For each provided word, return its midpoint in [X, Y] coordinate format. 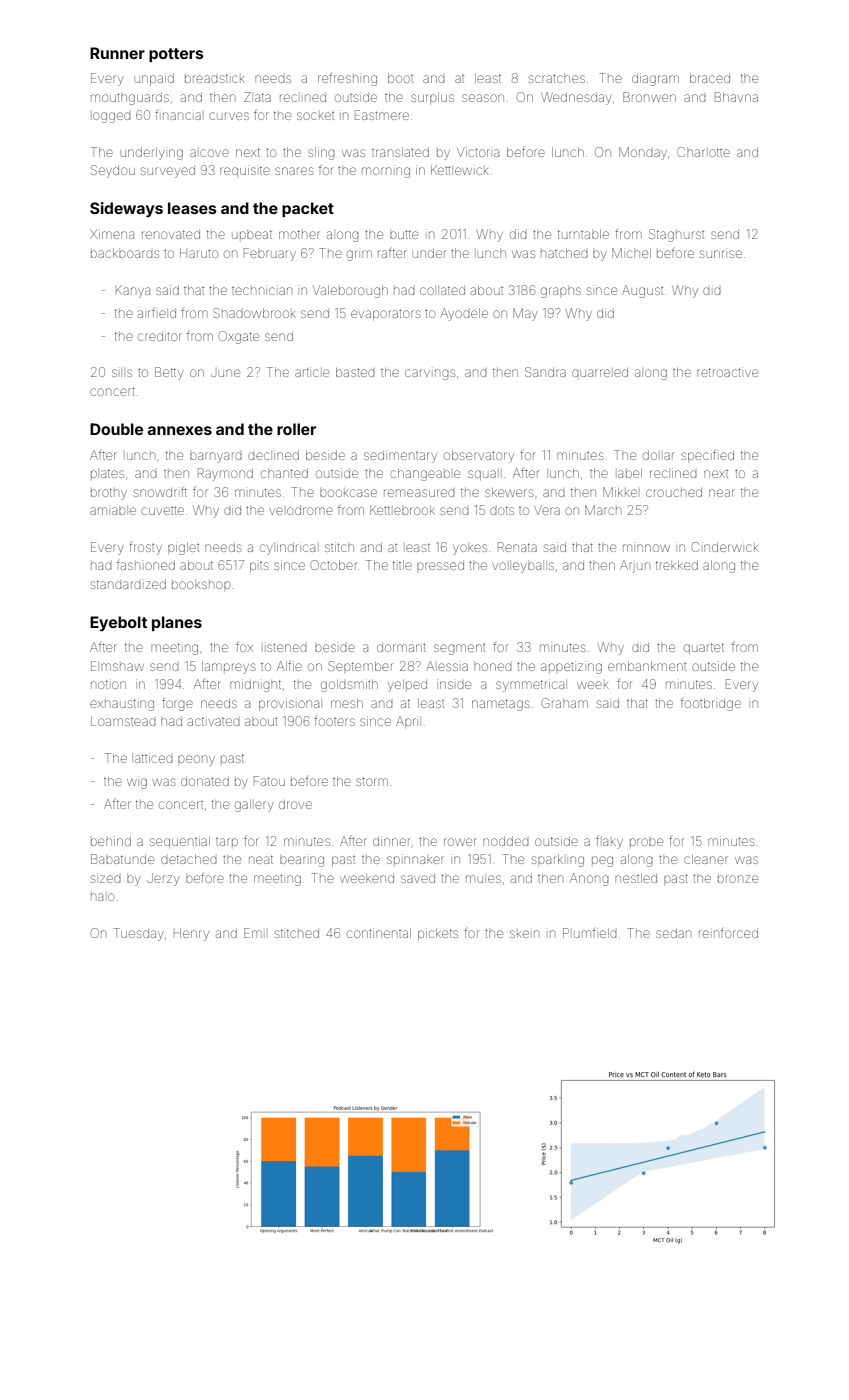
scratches [557, 78]
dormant [401, 647]
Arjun [635, 566]
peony [196, 760]
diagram [655, 79]
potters [176, 55]
